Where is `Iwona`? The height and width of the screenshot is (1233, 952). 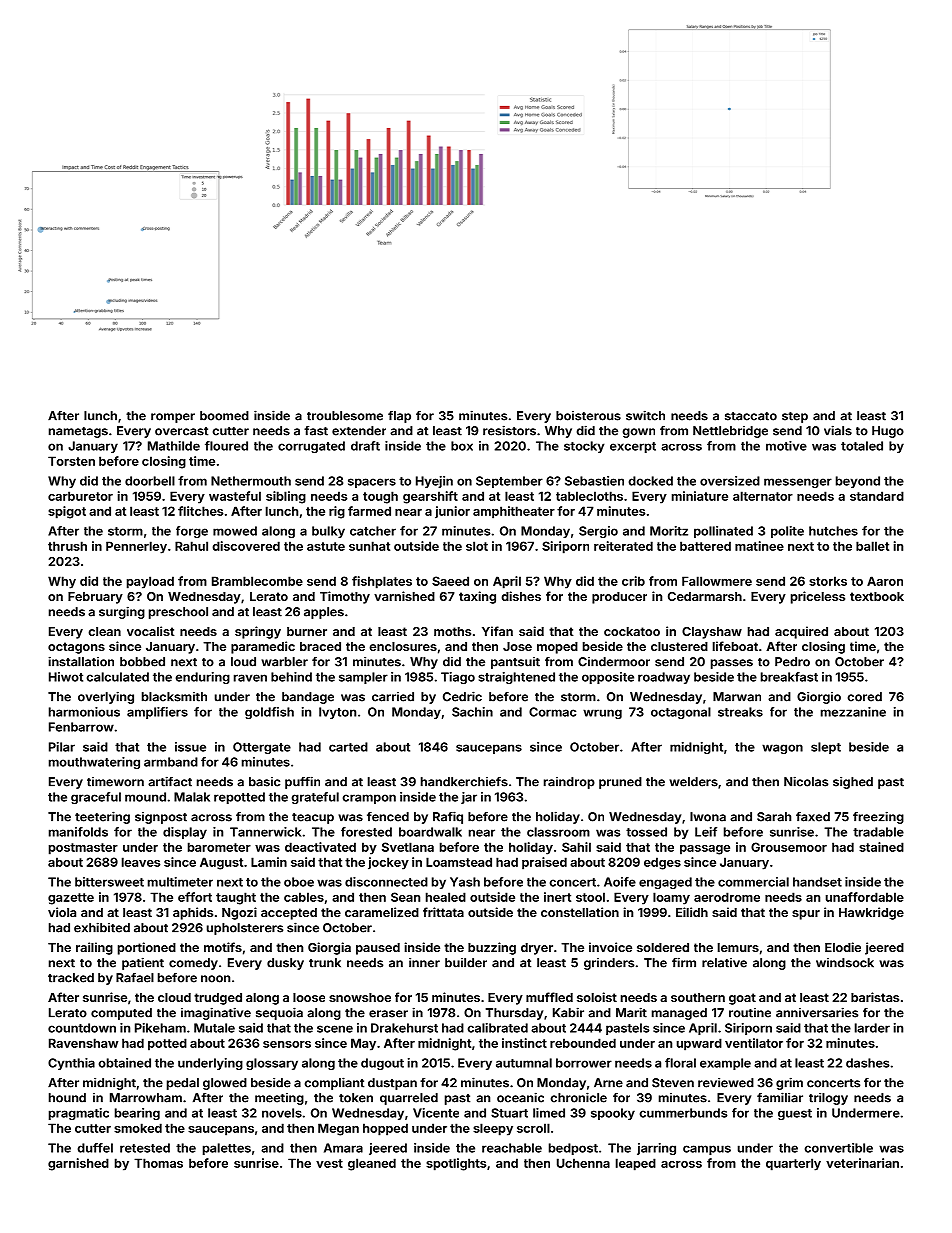
Iwona is located at coordinates (708, 817).
